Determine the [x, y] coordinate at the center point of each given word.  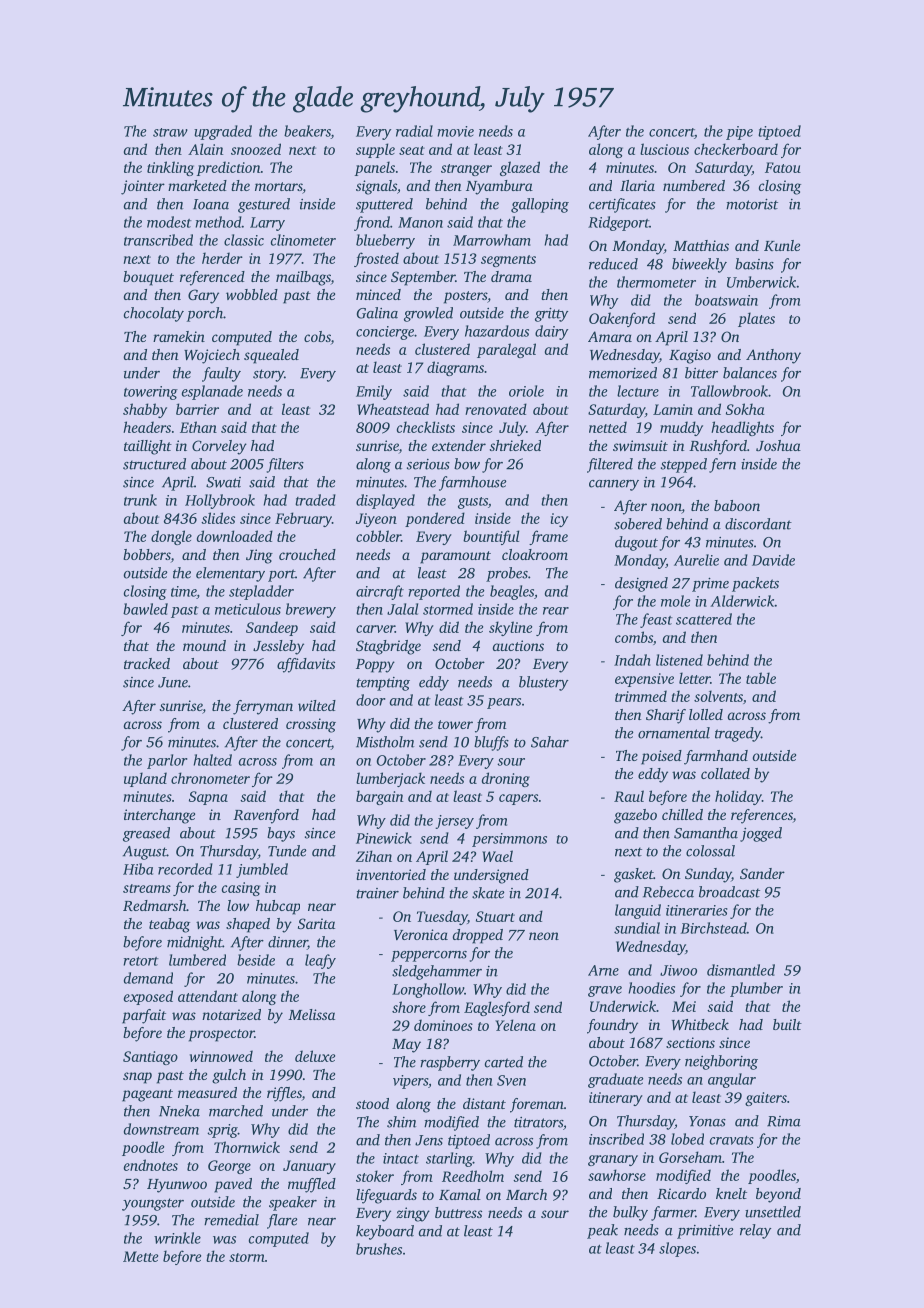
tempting [383, 684]
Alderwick [742, 601]
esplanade [212, 392]
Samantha [706, 833]
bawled [145, 609]
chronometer [210, 778]
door [370, 700]
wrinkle [177, 1238]
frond [372, 223]
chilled [682, 814]
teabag [169, 925]
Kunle [782, 245]
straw [170, 132]
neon [544, 936]
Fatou [783, 167]
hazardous [497, 331]
